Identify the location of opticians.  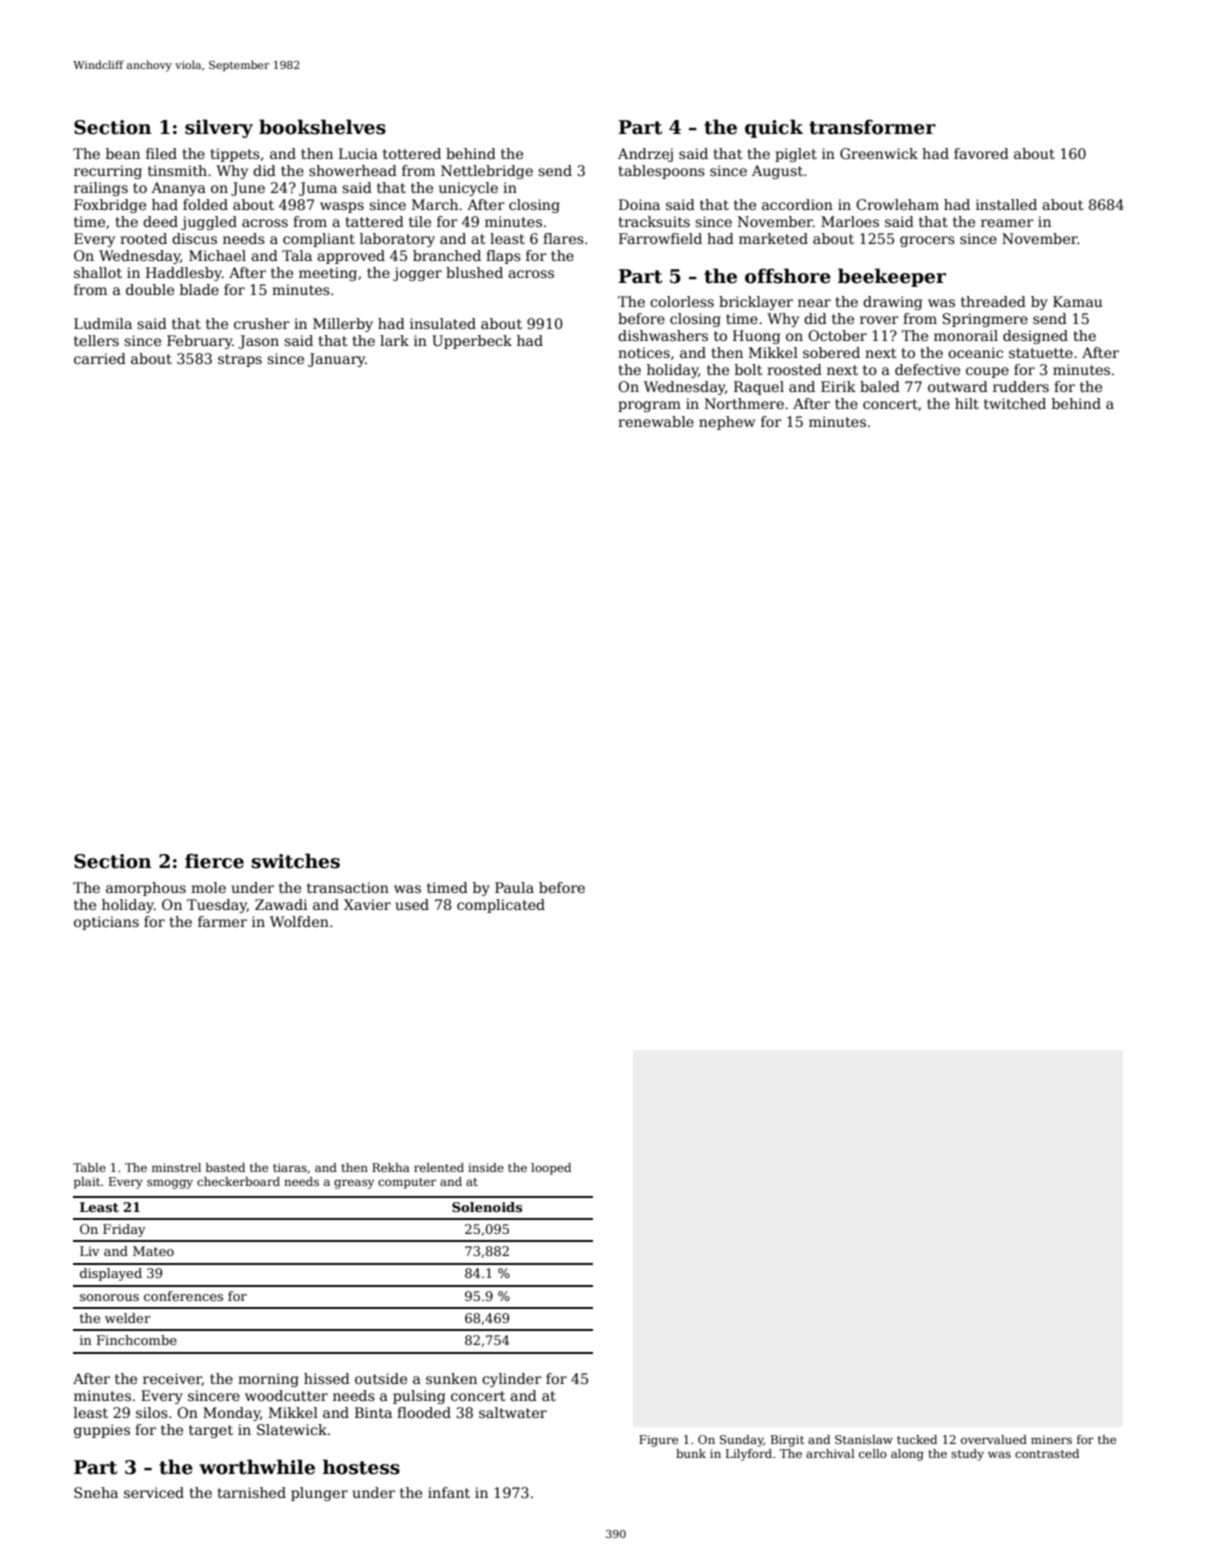
(106, 923).
